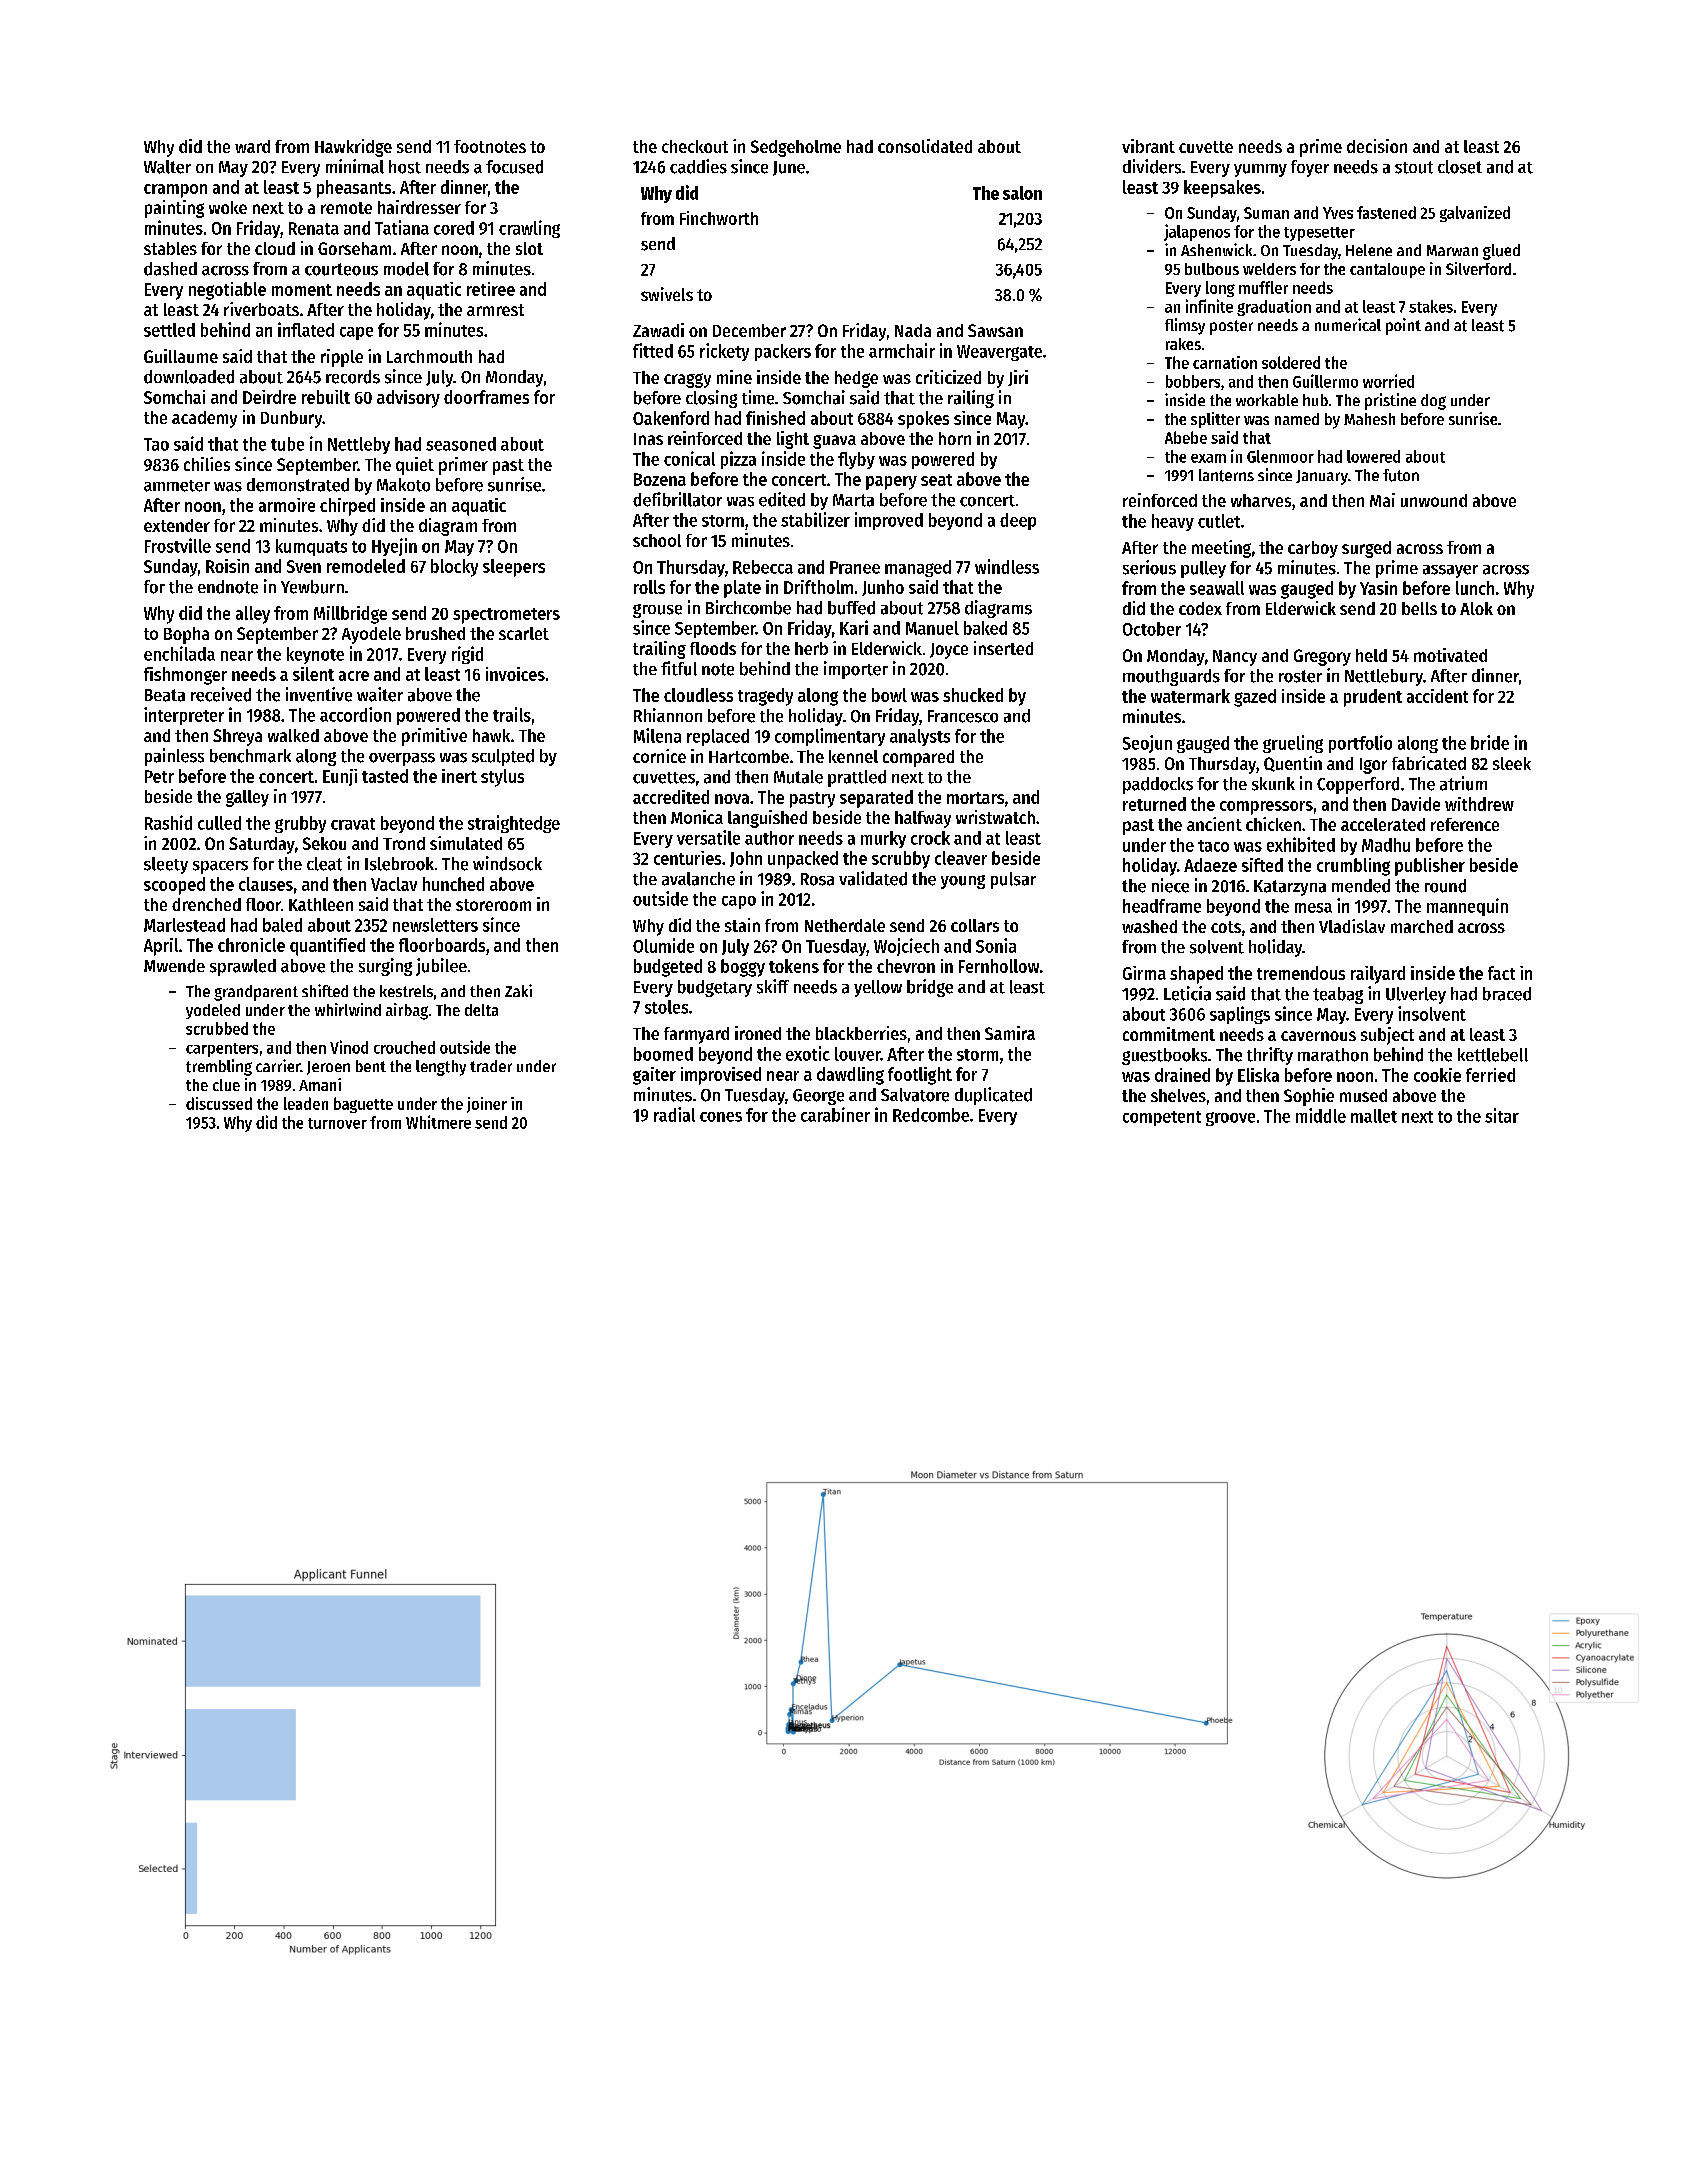 The height and width of the screenshot is (2178, 1683). What do you see at coordinates (170, 269) in the screenshot?
I see `dashed` at bounding box center [170, 269].
